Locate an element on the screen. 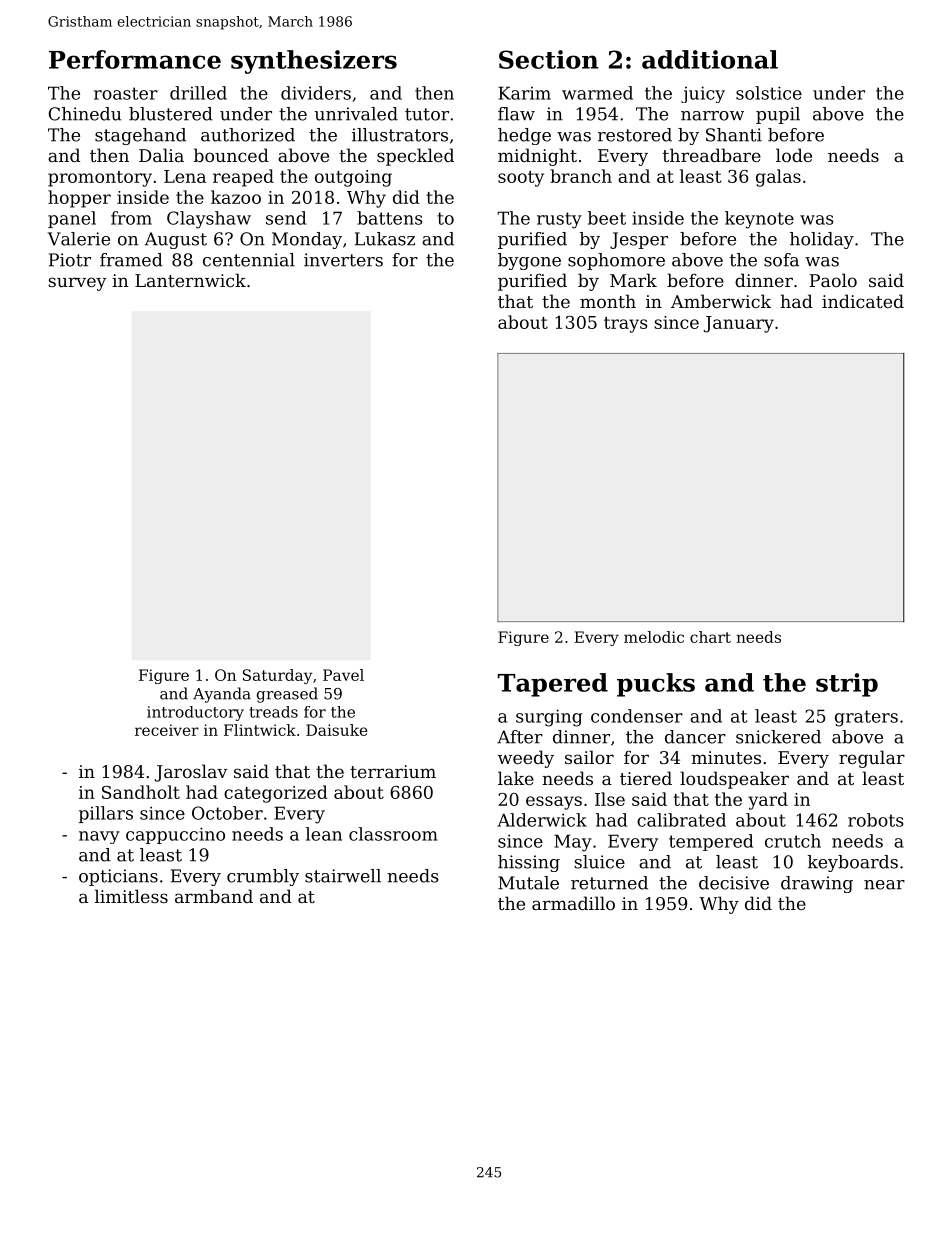 The height and width of the screenshot is (1233, 952). receiver is located at coordinates (167, 730).
